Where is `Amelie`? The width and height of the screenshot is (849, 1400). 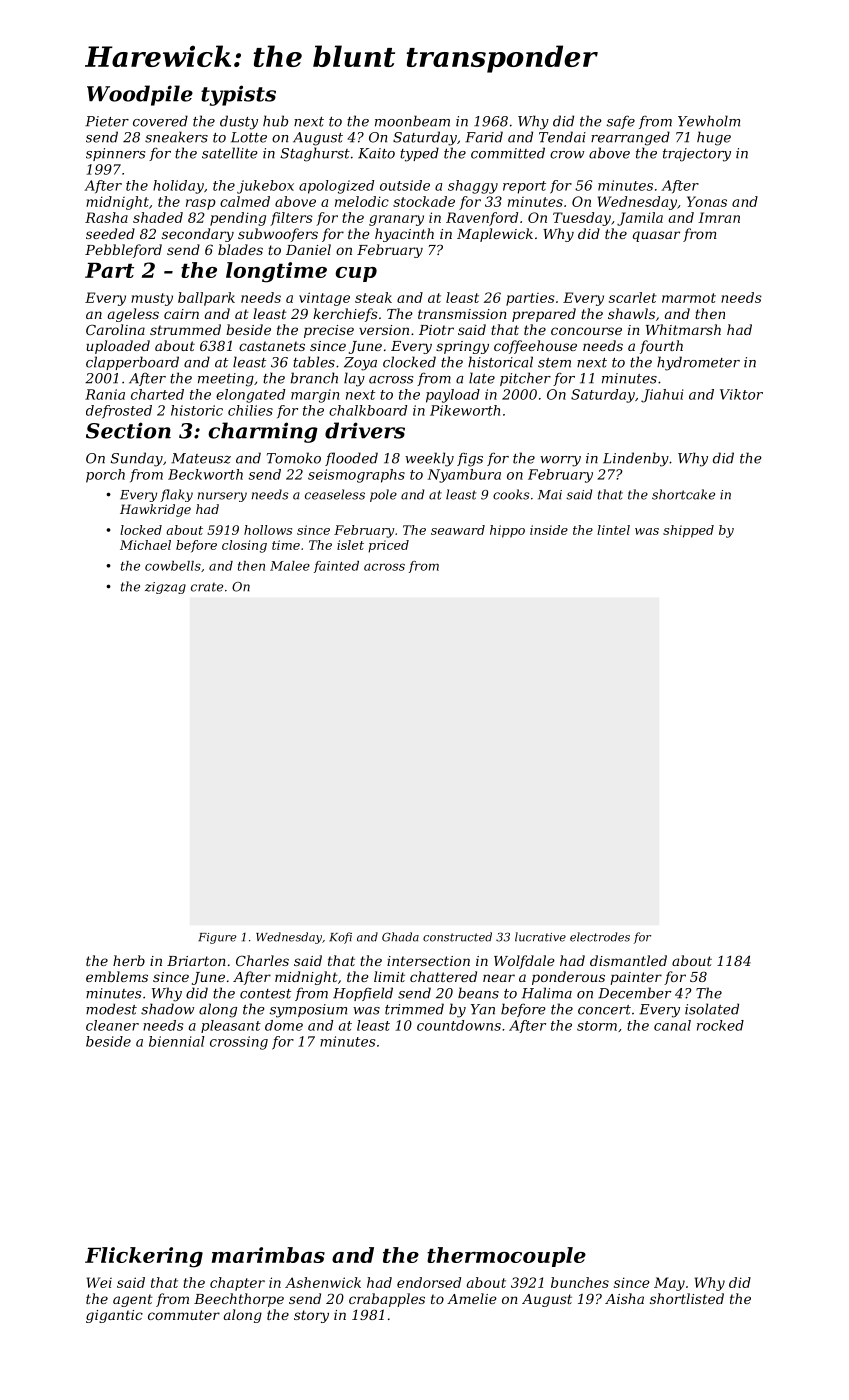 Amelie is located at coordinates (472, 1298).
